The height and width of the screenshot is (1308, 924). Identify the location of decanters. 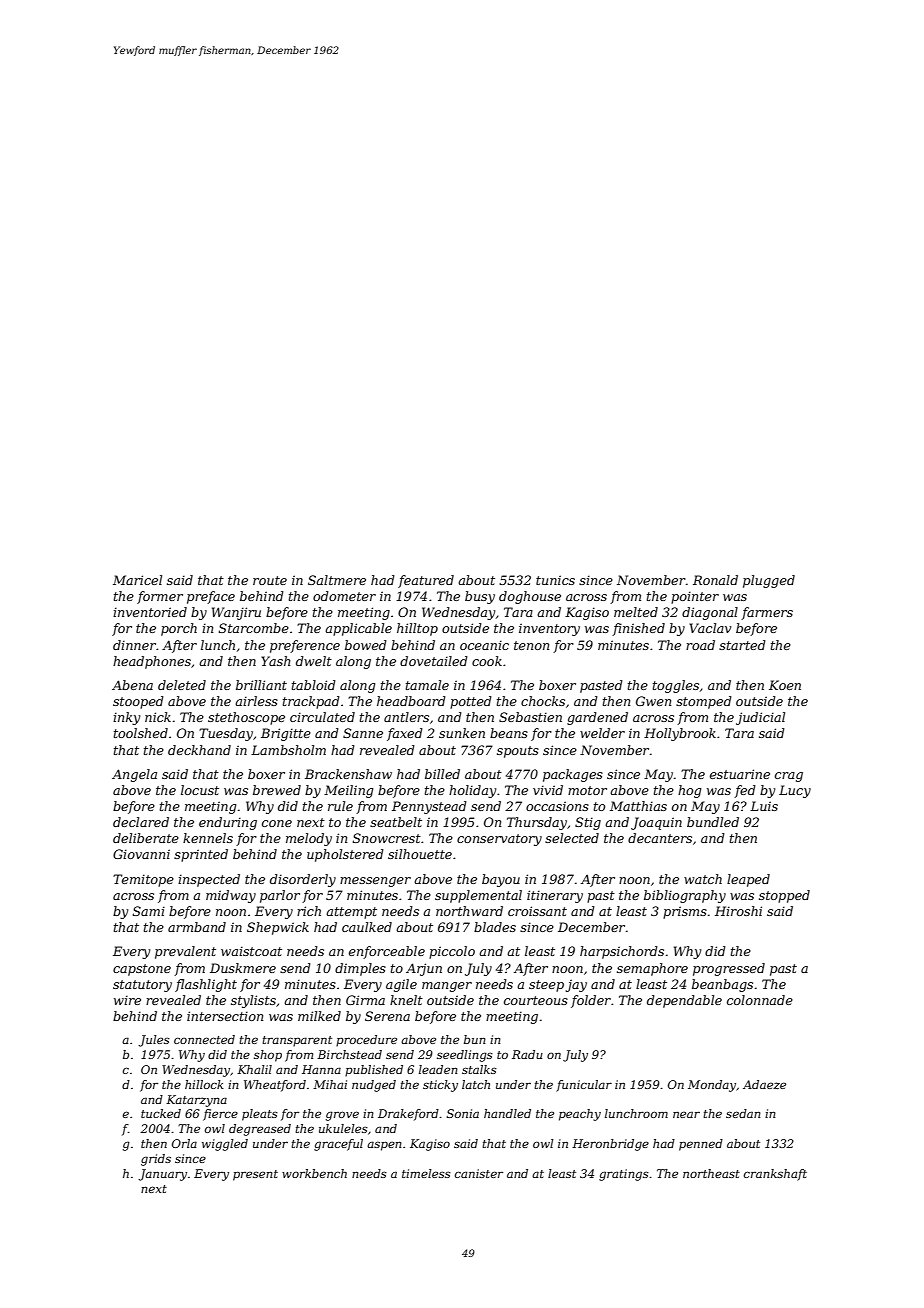
(660, 838).
